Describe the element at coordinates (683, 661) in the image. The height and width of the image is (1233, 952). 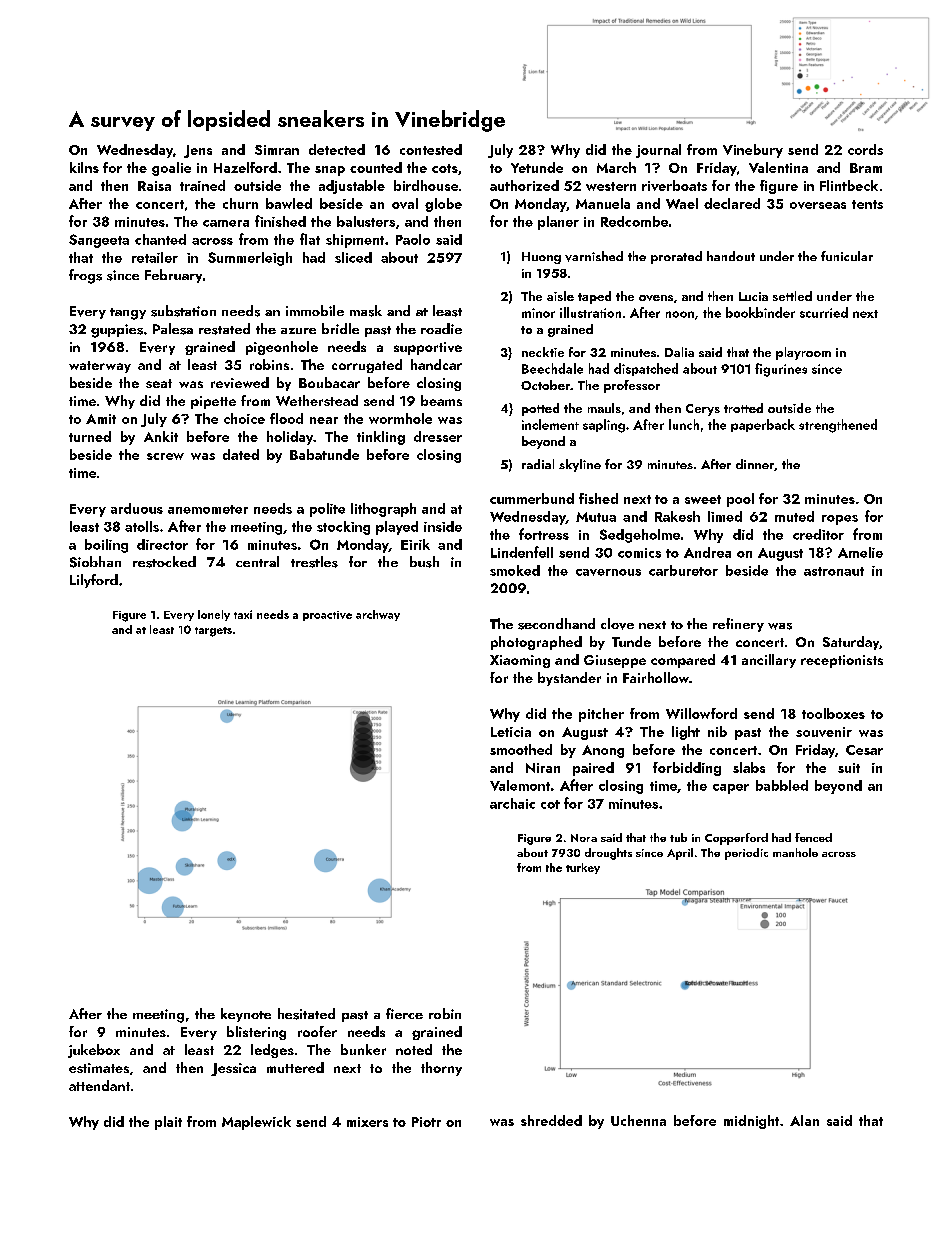
I see `compared` at that location.
